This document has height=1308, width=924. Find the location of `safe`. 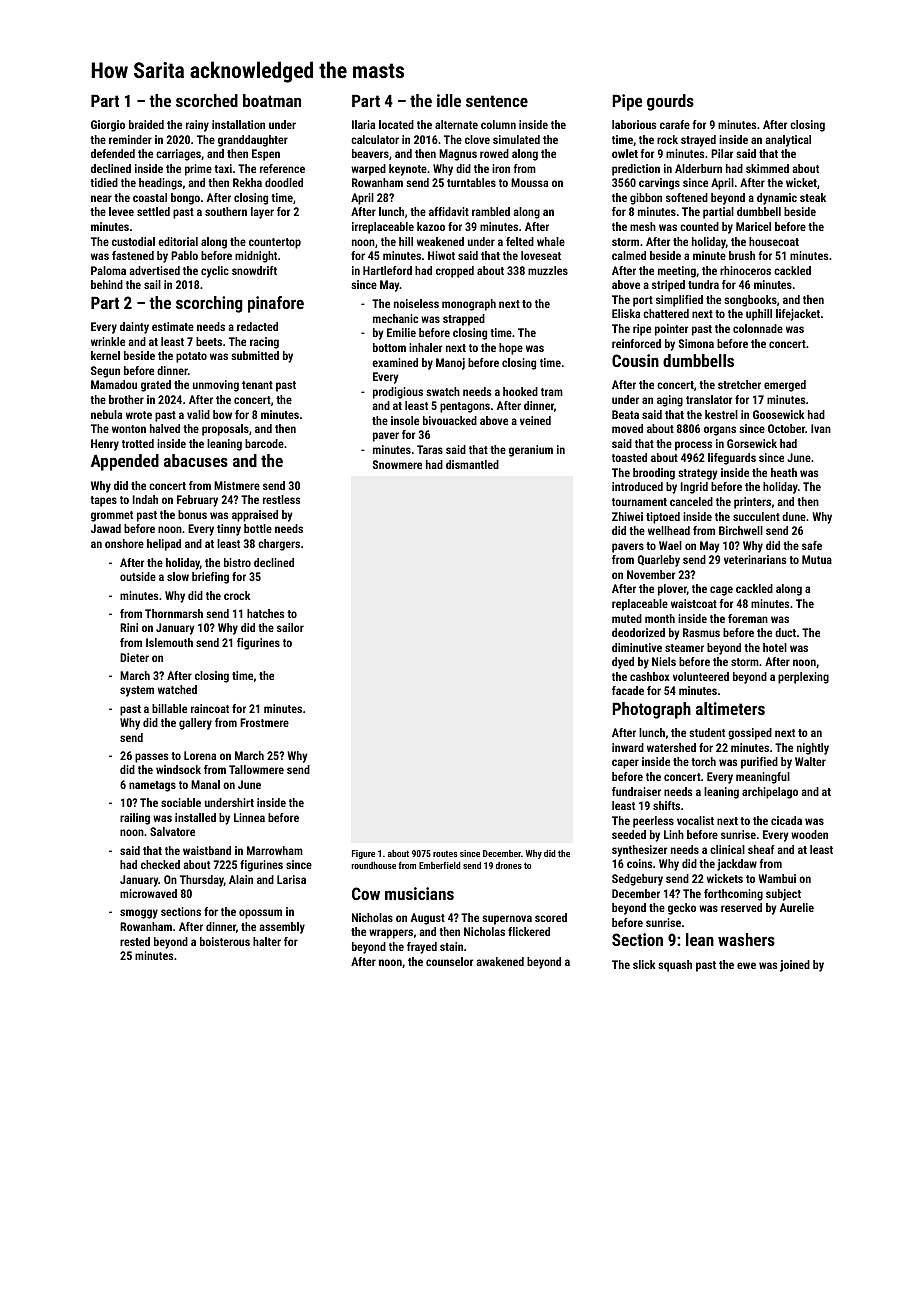

safe is located at coordinates (812, 545).
